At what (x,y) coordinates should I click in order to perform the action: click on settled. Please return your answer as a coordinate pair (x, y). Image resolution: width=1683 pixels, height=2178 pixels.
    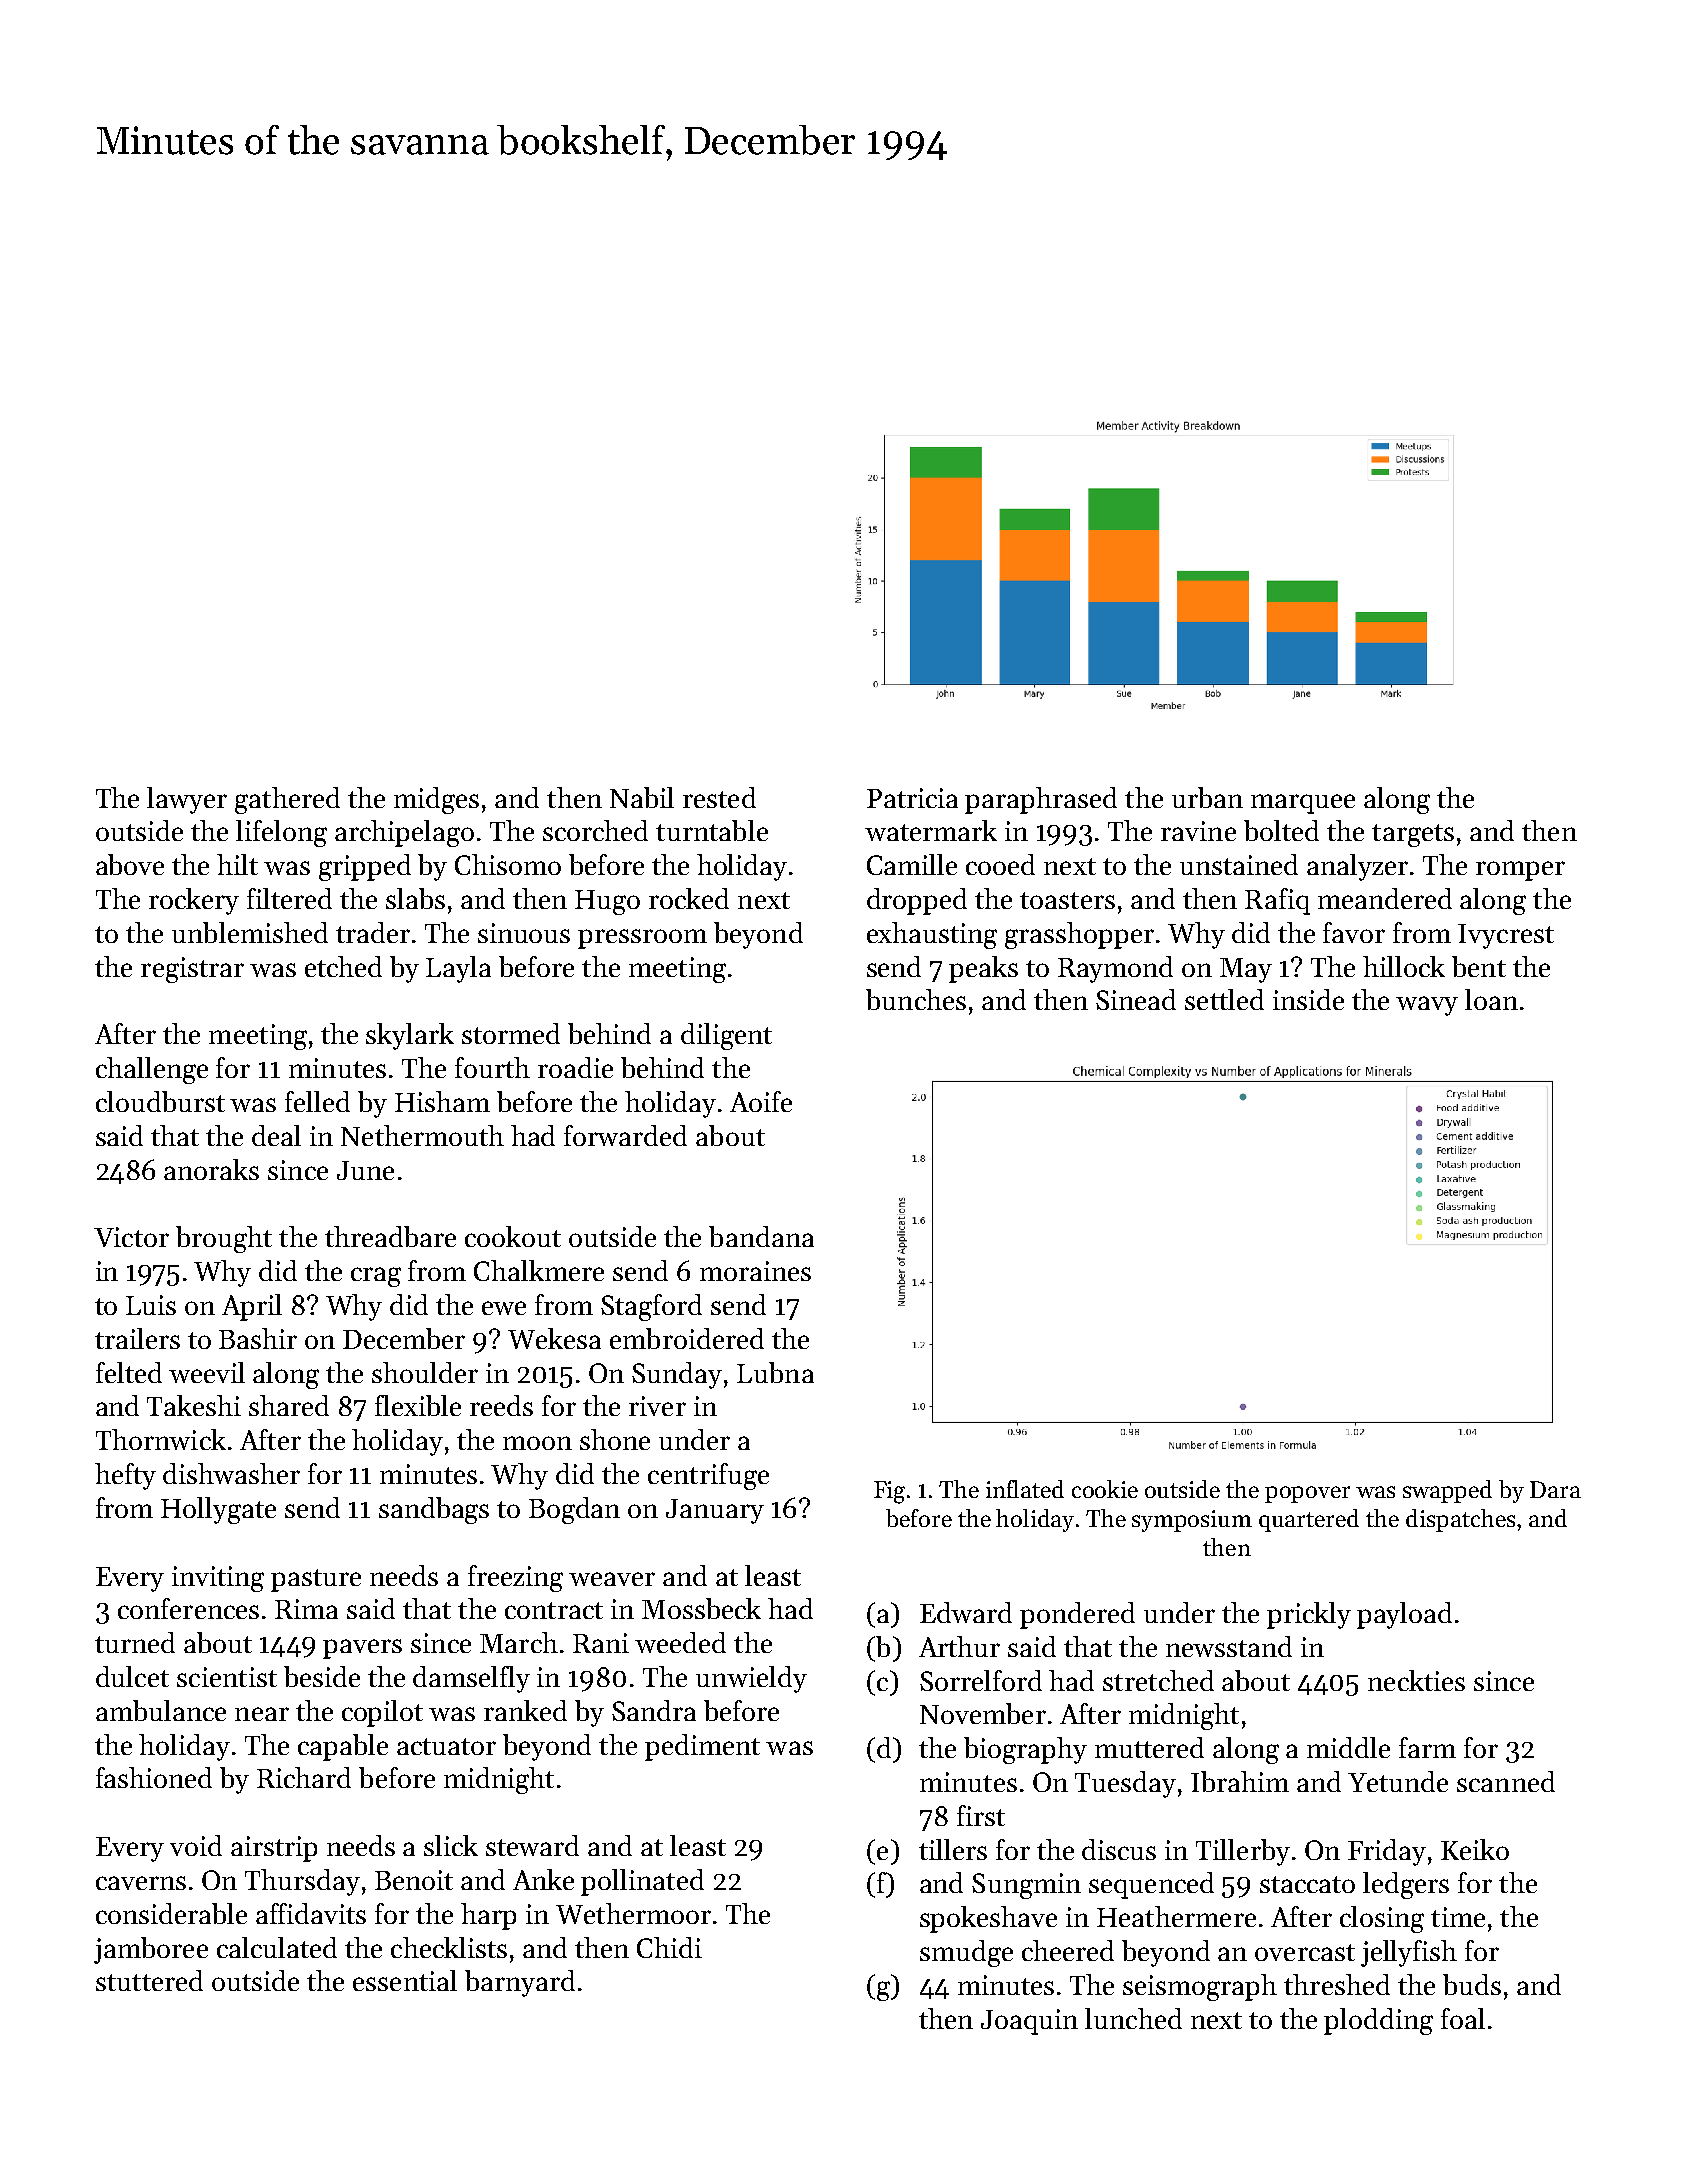
    Looking at the image, I should click on (1224, 999).
